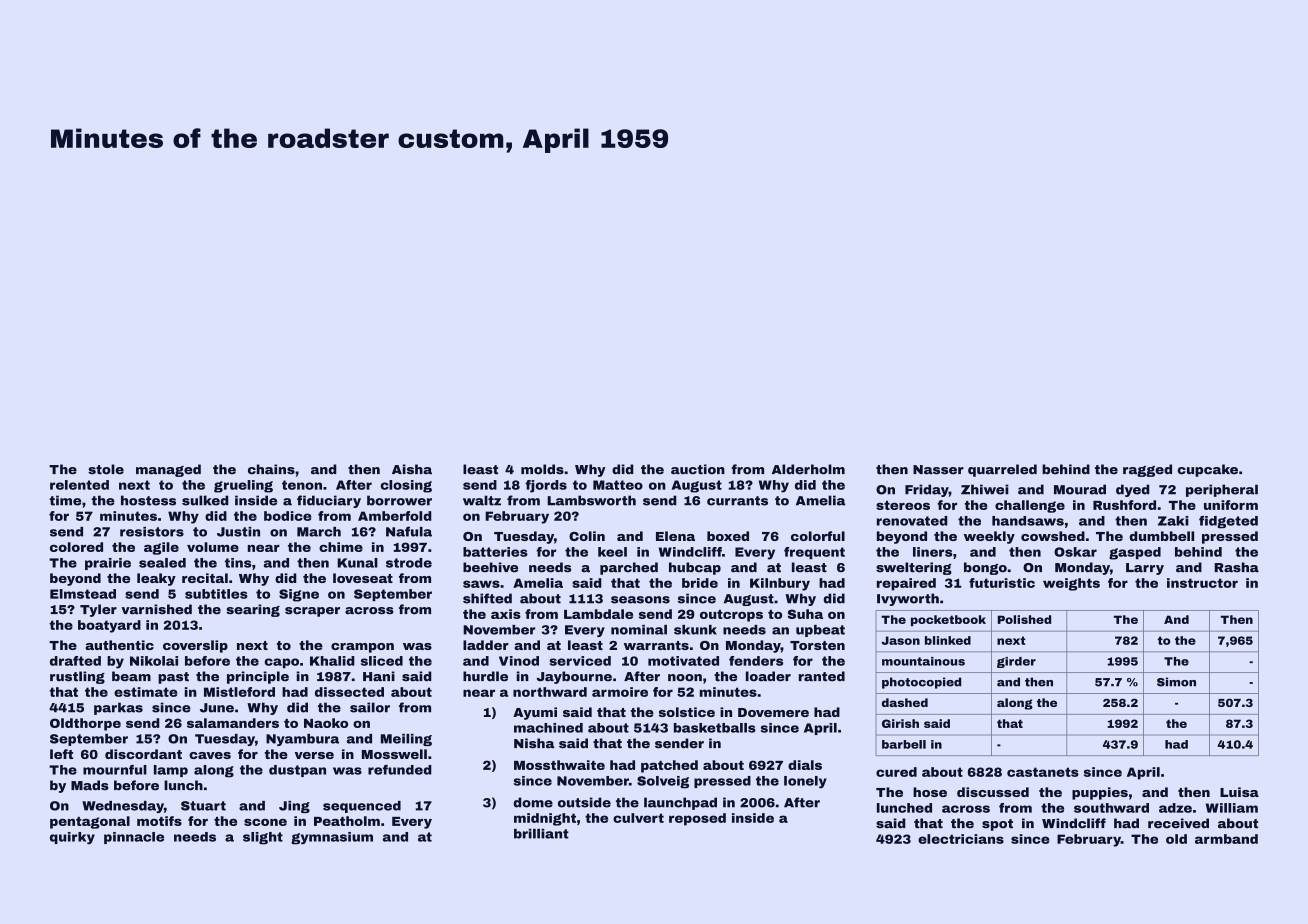  I want to click on ragged, so click(1147, 470).
